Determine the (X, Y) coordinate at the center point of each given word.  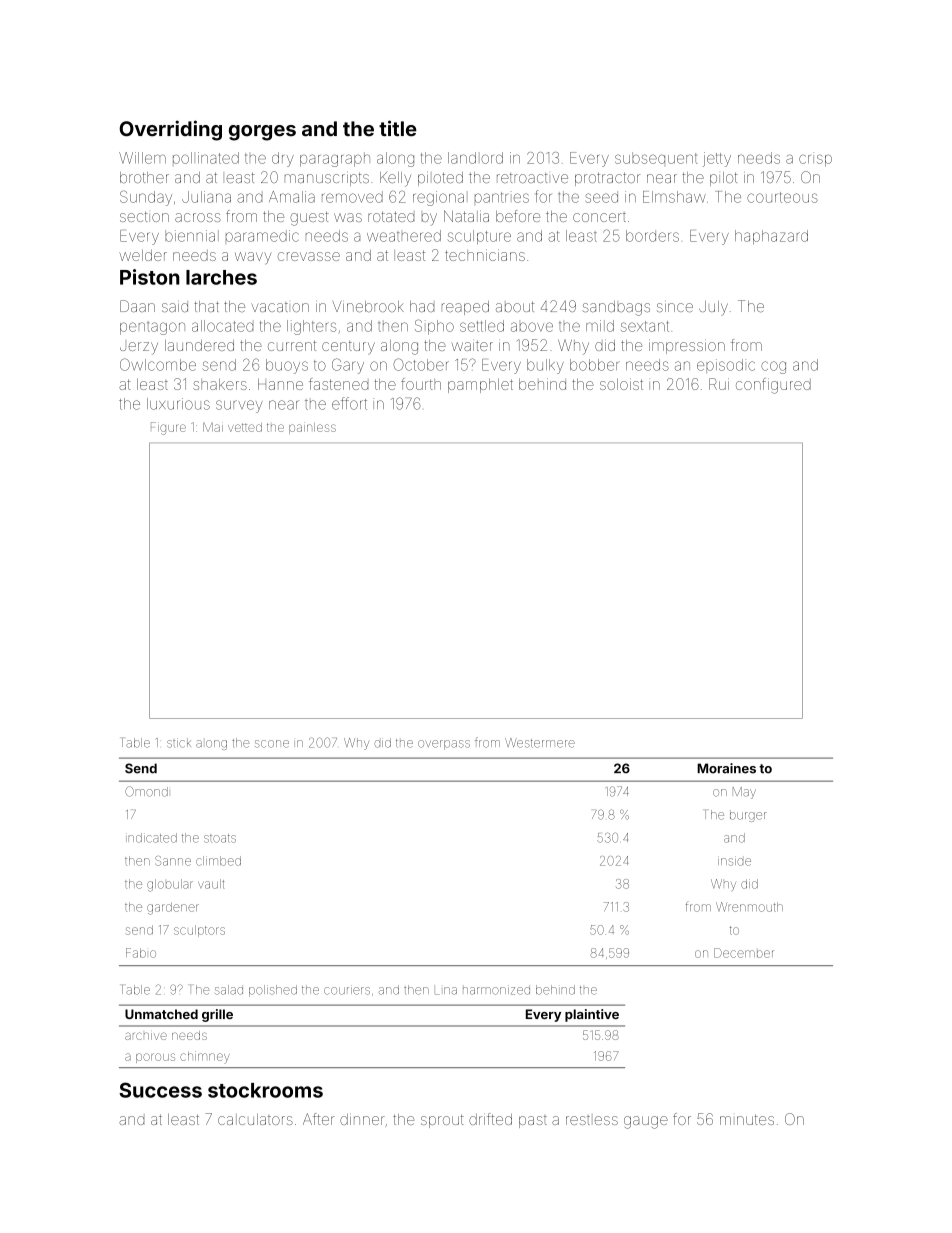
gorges (262, 133)
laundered (199, 345)
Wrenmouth (749, 907)
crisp (815, 159)
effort (349, 403)
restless (592, 1120)
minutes (747, 1119)
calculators (255, 1119)
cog (773, 367)
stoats (220, 838)
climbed (218, 861)
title (398, 128)
